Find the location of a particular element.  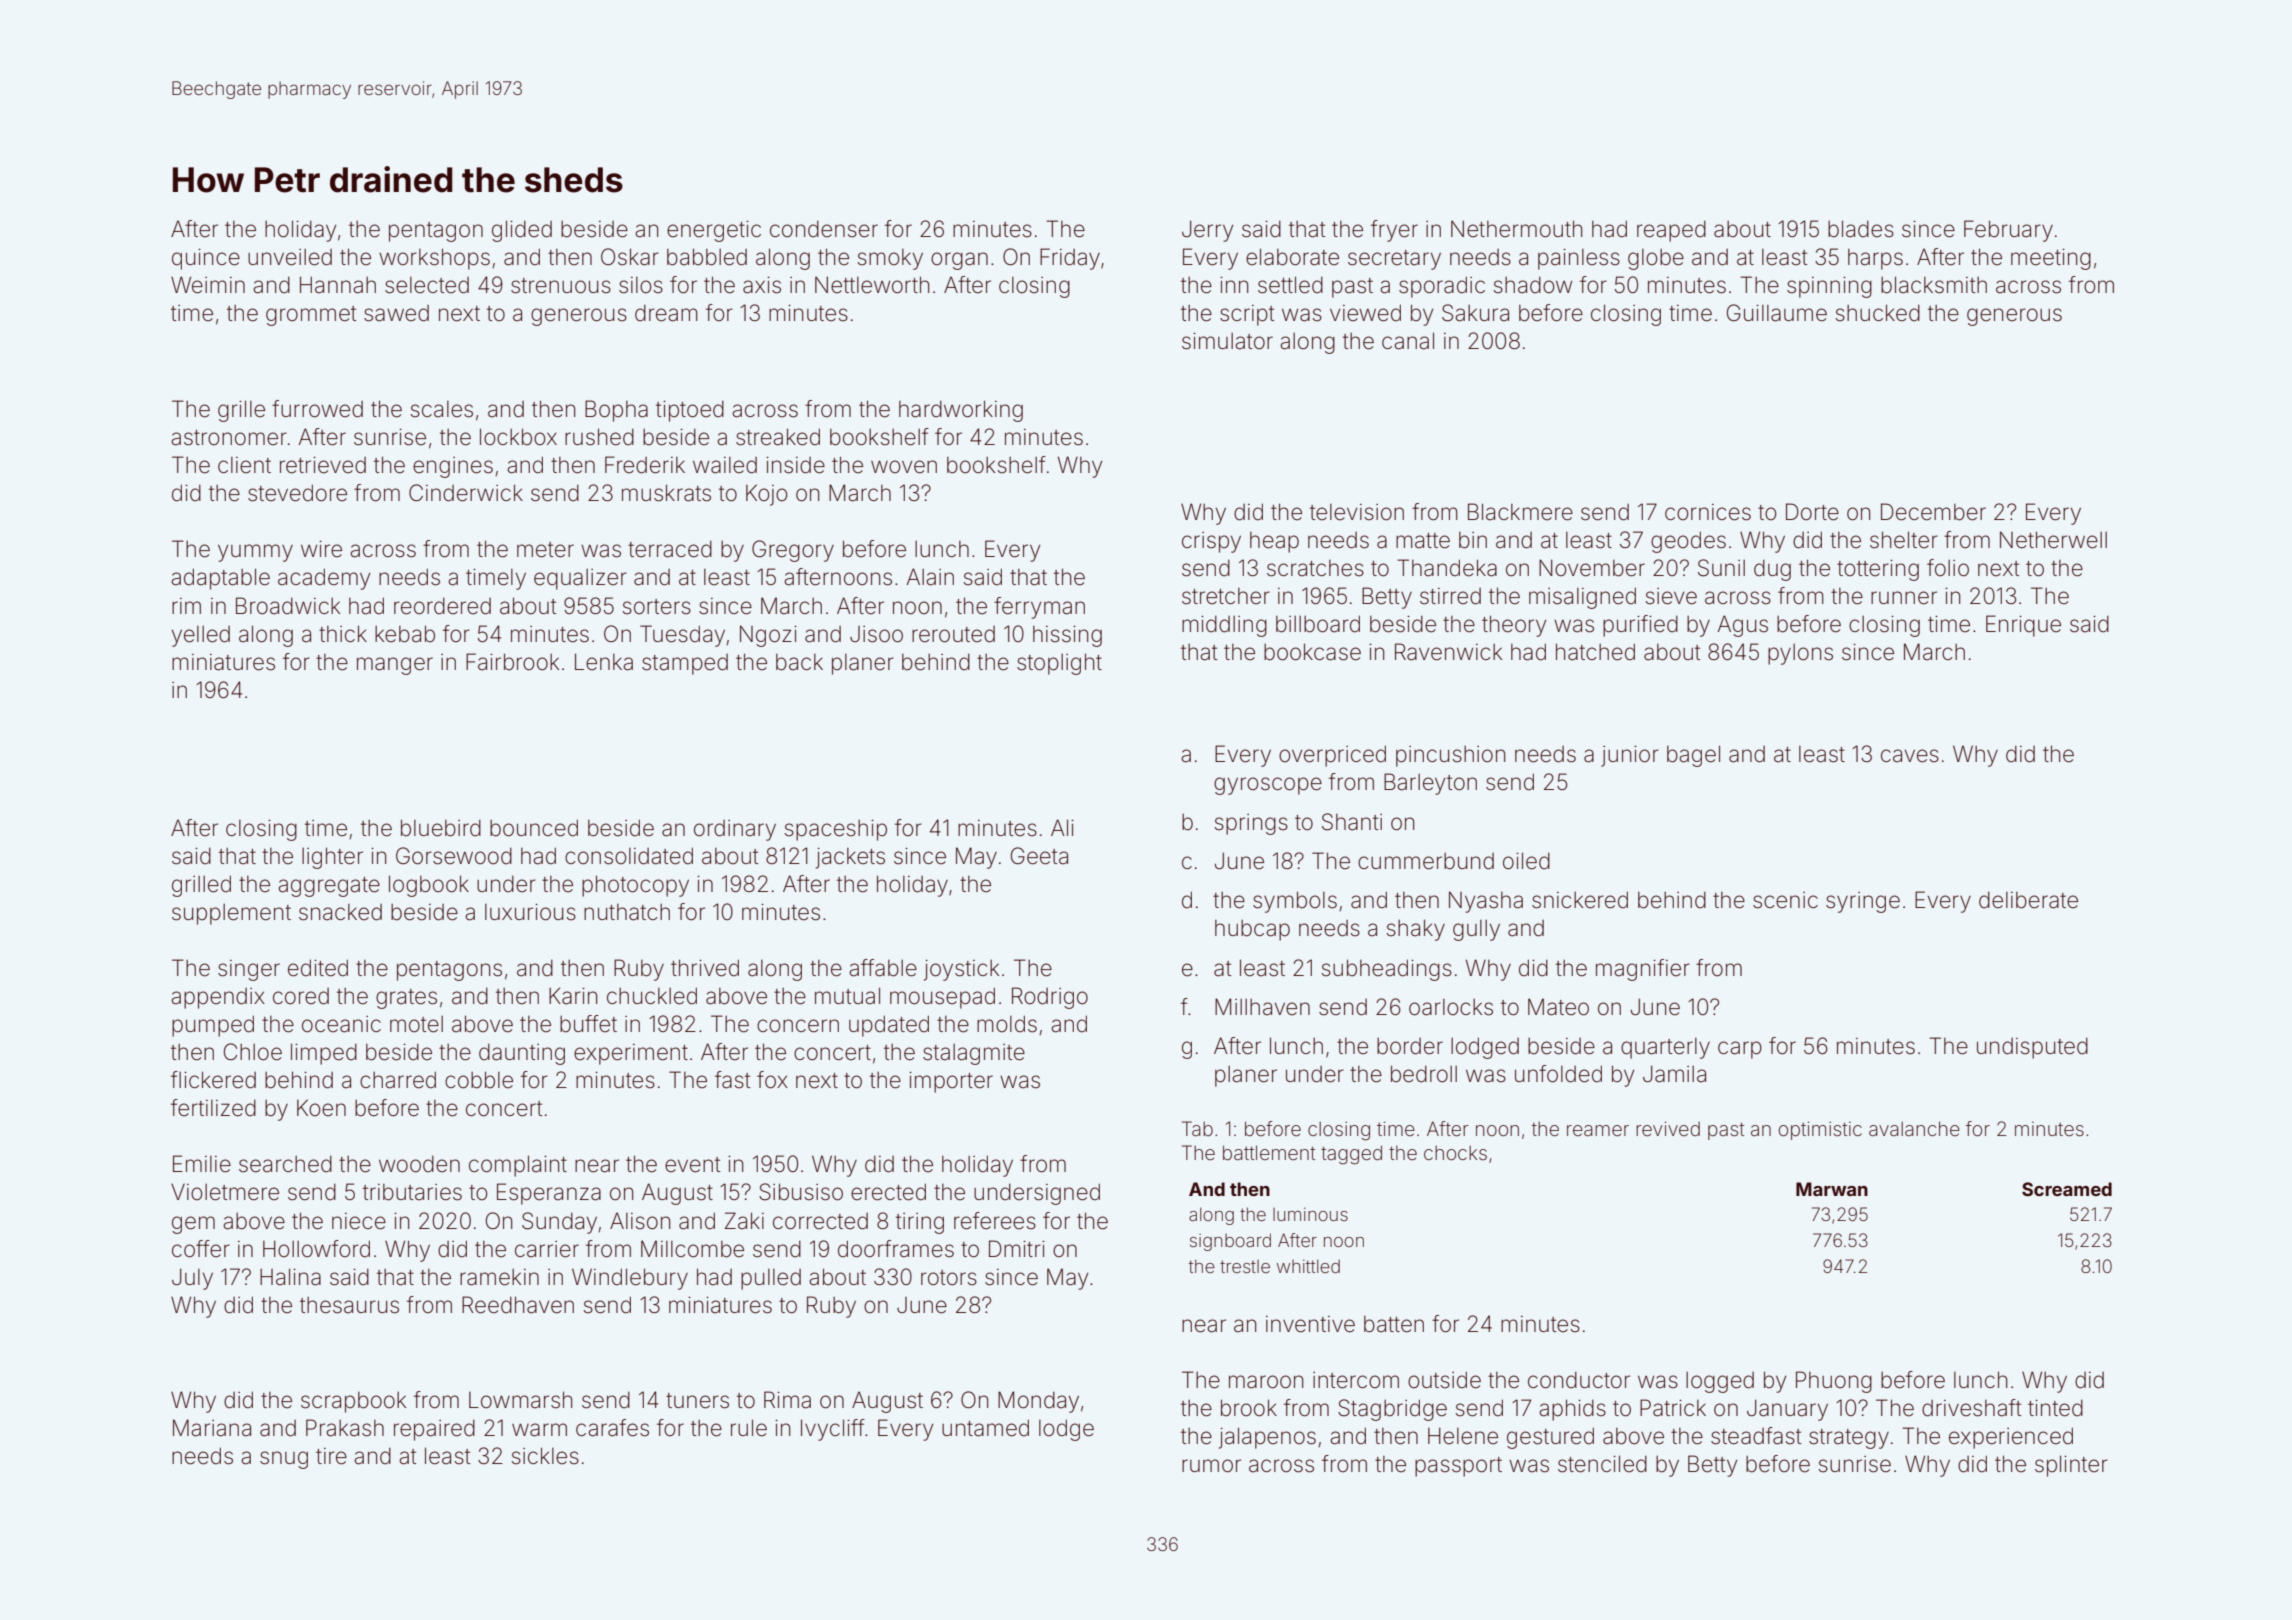

simulator is located at coordinates (1227, 341).
